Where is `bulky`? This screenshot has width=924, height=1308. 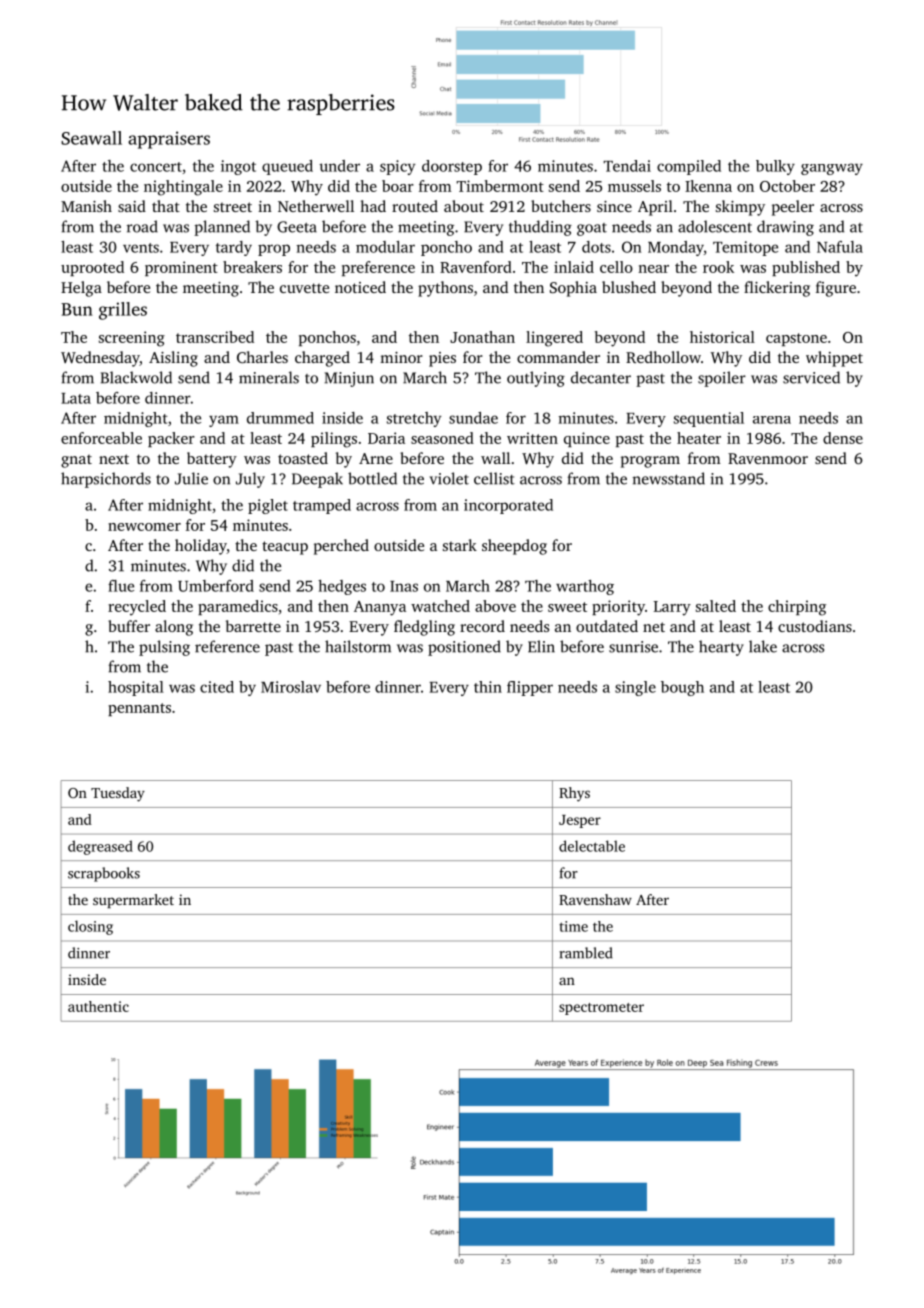 bulky is located at coordinates (775, 167).
